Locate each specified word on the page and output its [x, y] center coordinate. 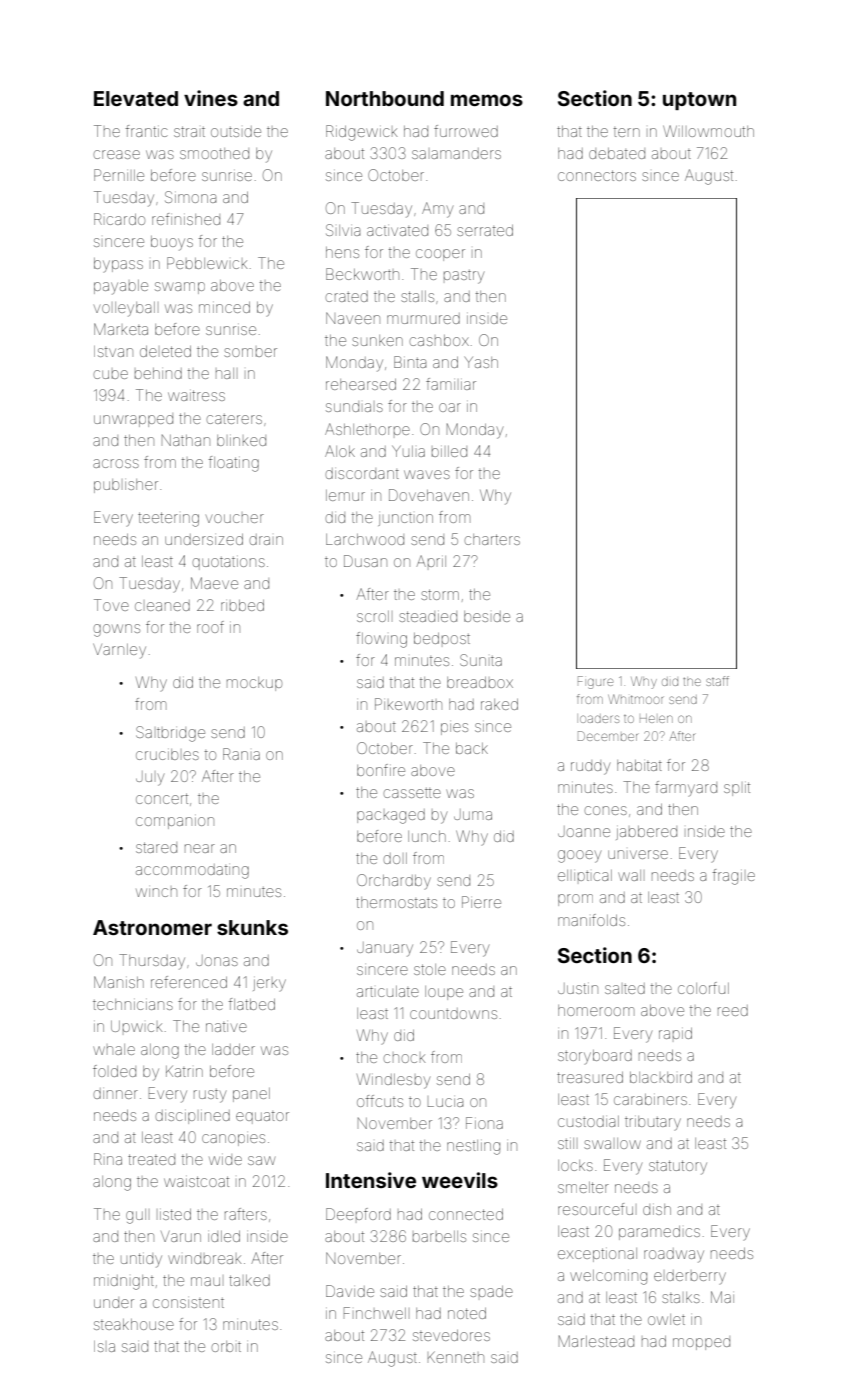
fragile [734, 877]
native [226, 1027]
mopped [701, 1344]
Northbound [385, 98]
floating [234, 464]
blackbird [661, 1077]
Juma [473, 814]
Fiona [484, 1123]
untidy [141, 1260]
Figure [595, 682]
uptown [699, 101]
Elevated [136, 98]
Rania [241, 754]
